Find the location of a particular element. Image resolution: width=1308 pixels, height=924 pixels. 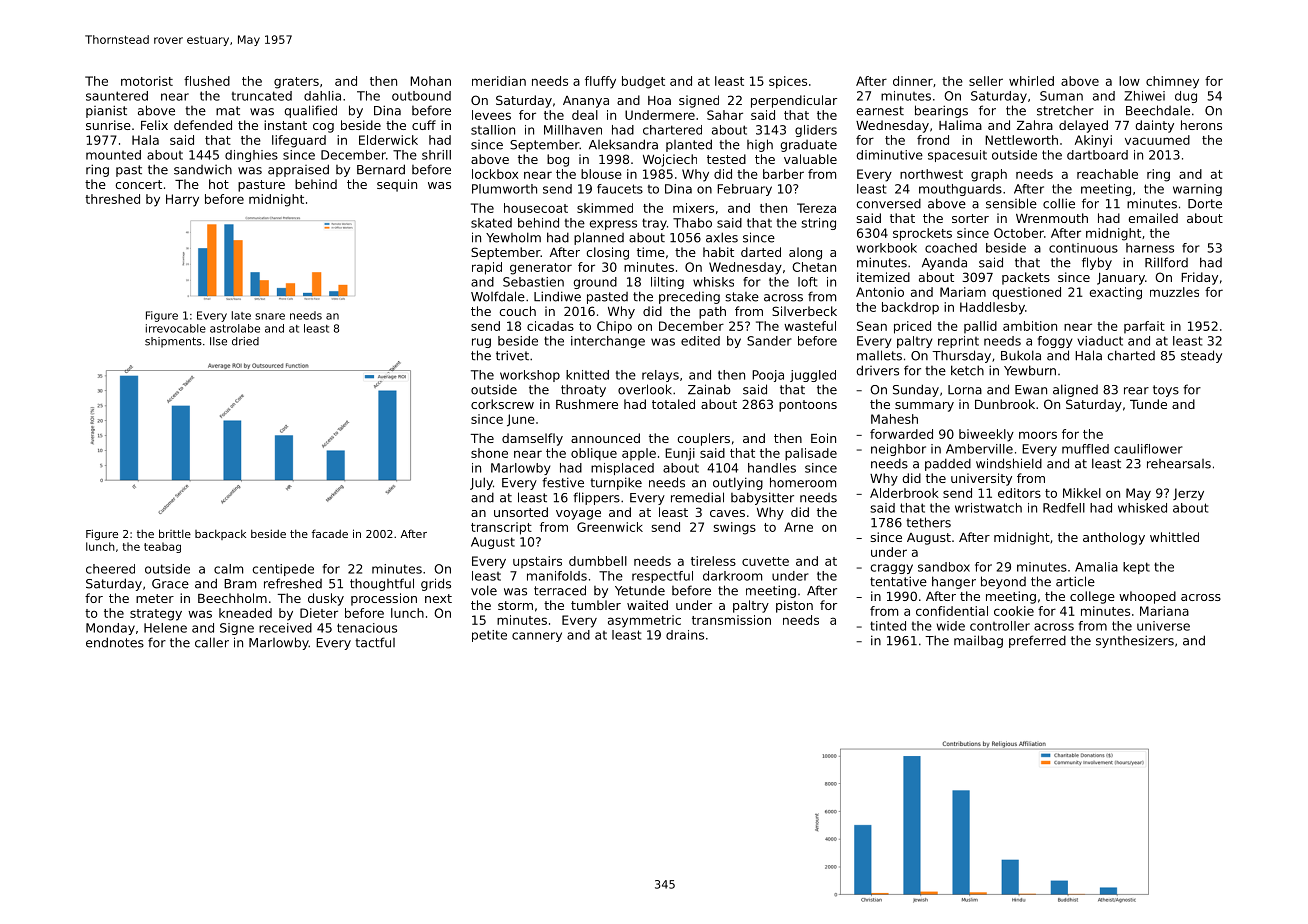

whirled is located at coordinates (1031, 81).
